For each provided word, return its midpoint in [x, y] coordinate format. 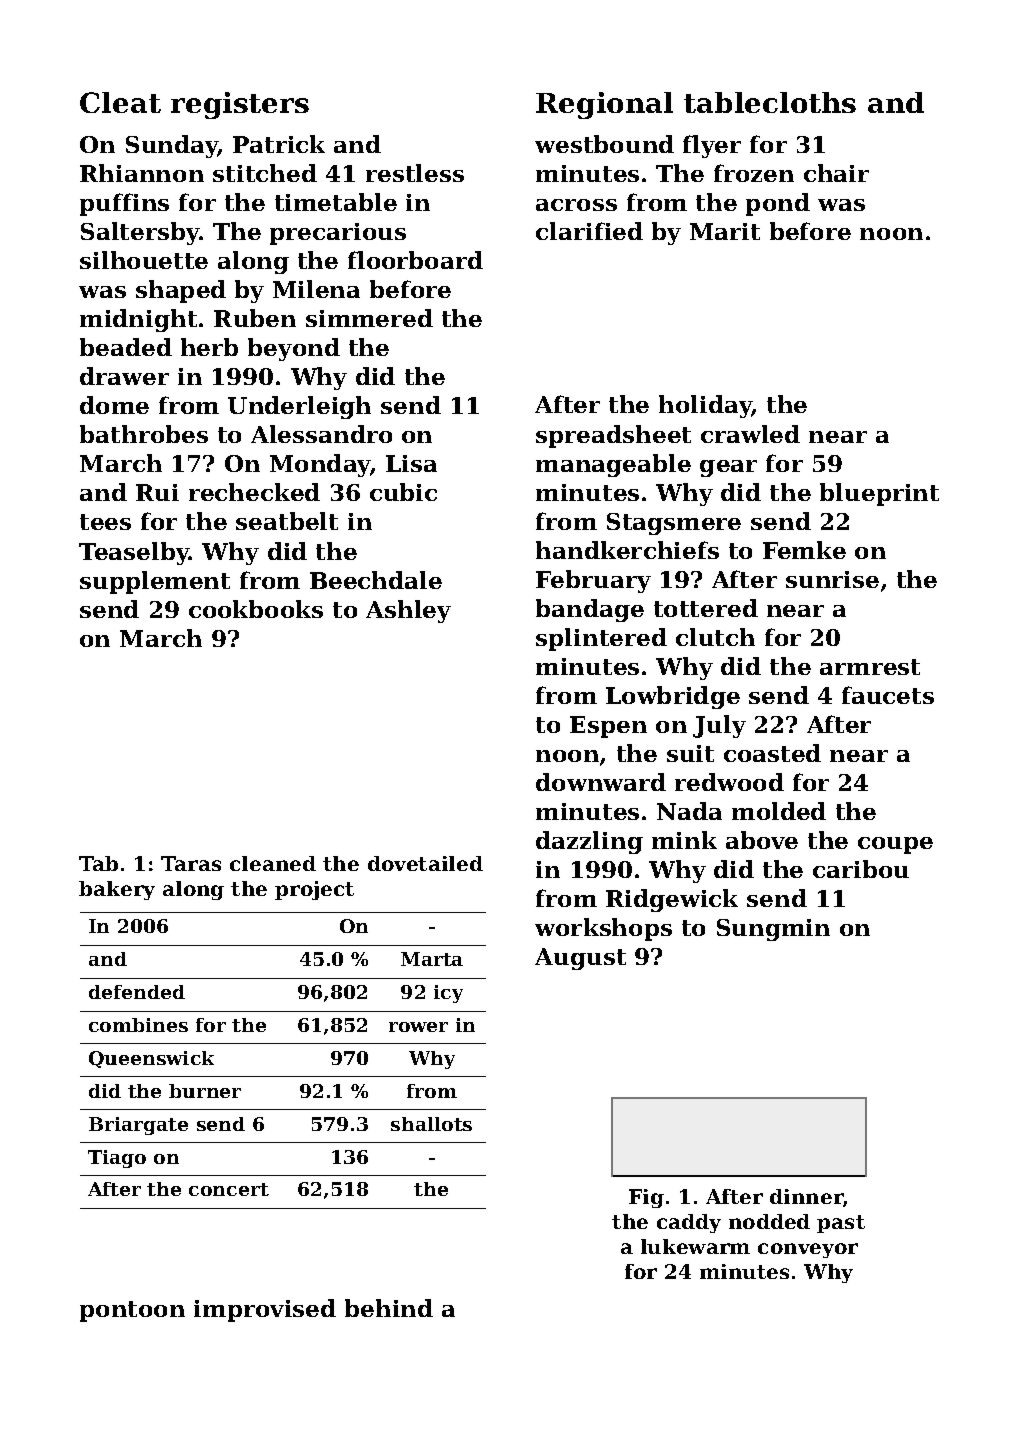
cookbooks [256, 609]
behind [389, 1308]
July [719, 726]
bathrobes [144, 434]
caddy [689, 1223]
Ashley [408, 611]
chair [836, 173]
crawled [750, 434]
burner [205, 1091]
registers [240, 105]
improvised [265, 1310]
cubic [403, 492]
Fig [646, 1198]
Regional [604, 105]
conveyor [808, 1250]
